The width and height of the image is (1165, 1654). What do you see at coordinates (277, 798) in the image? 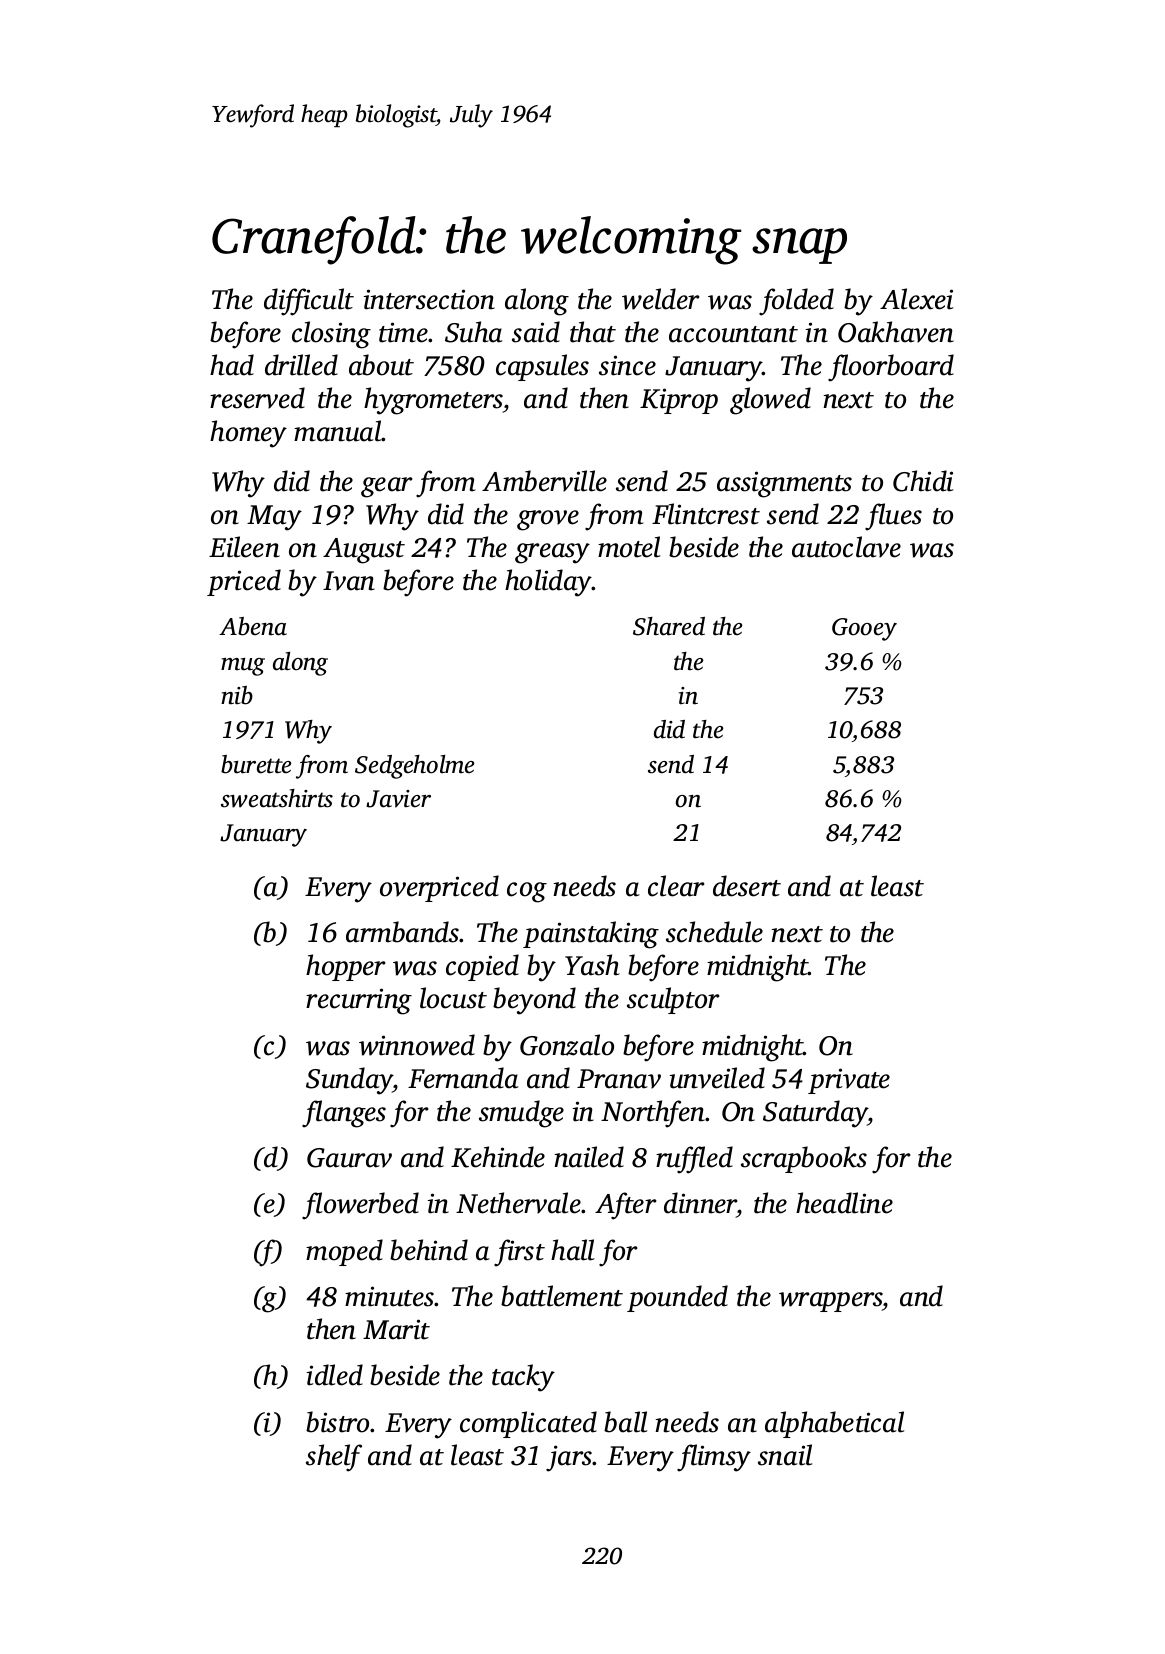
I see `sweatshirts` at bounding box center [277, 798].
